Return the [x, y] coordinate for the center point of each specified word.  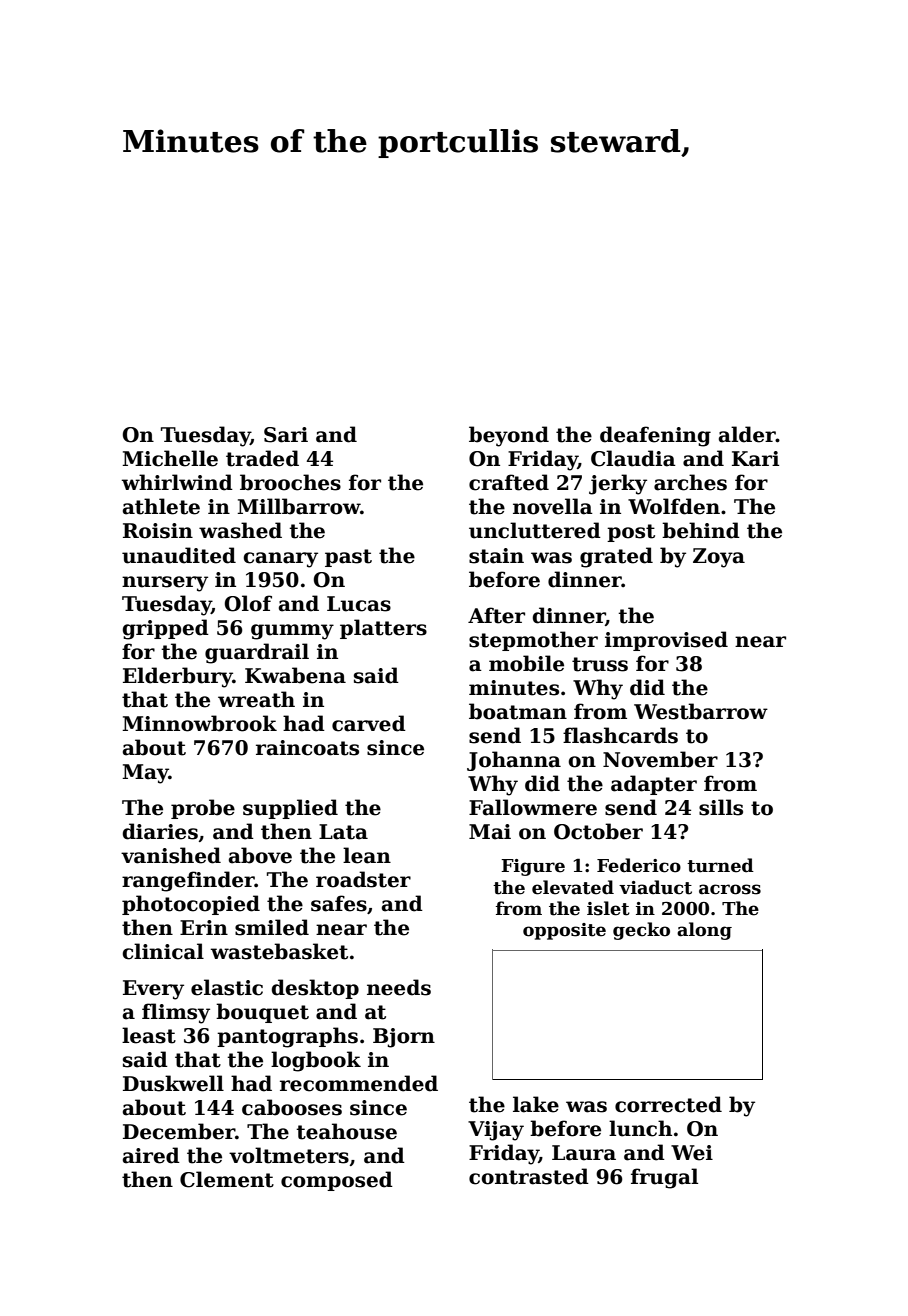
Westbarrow [701, 711]
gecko [641, 931]
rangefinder [188, 881]
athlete [161, 506]
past [348, 558]
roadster [363, 879]
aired [151, 1155]
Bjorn [404, 1038]
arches [690, 482]
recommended [359, 1083]
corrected [668, 1104]
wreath [256, 699]
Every [153, 990]
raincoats [307, 748]
